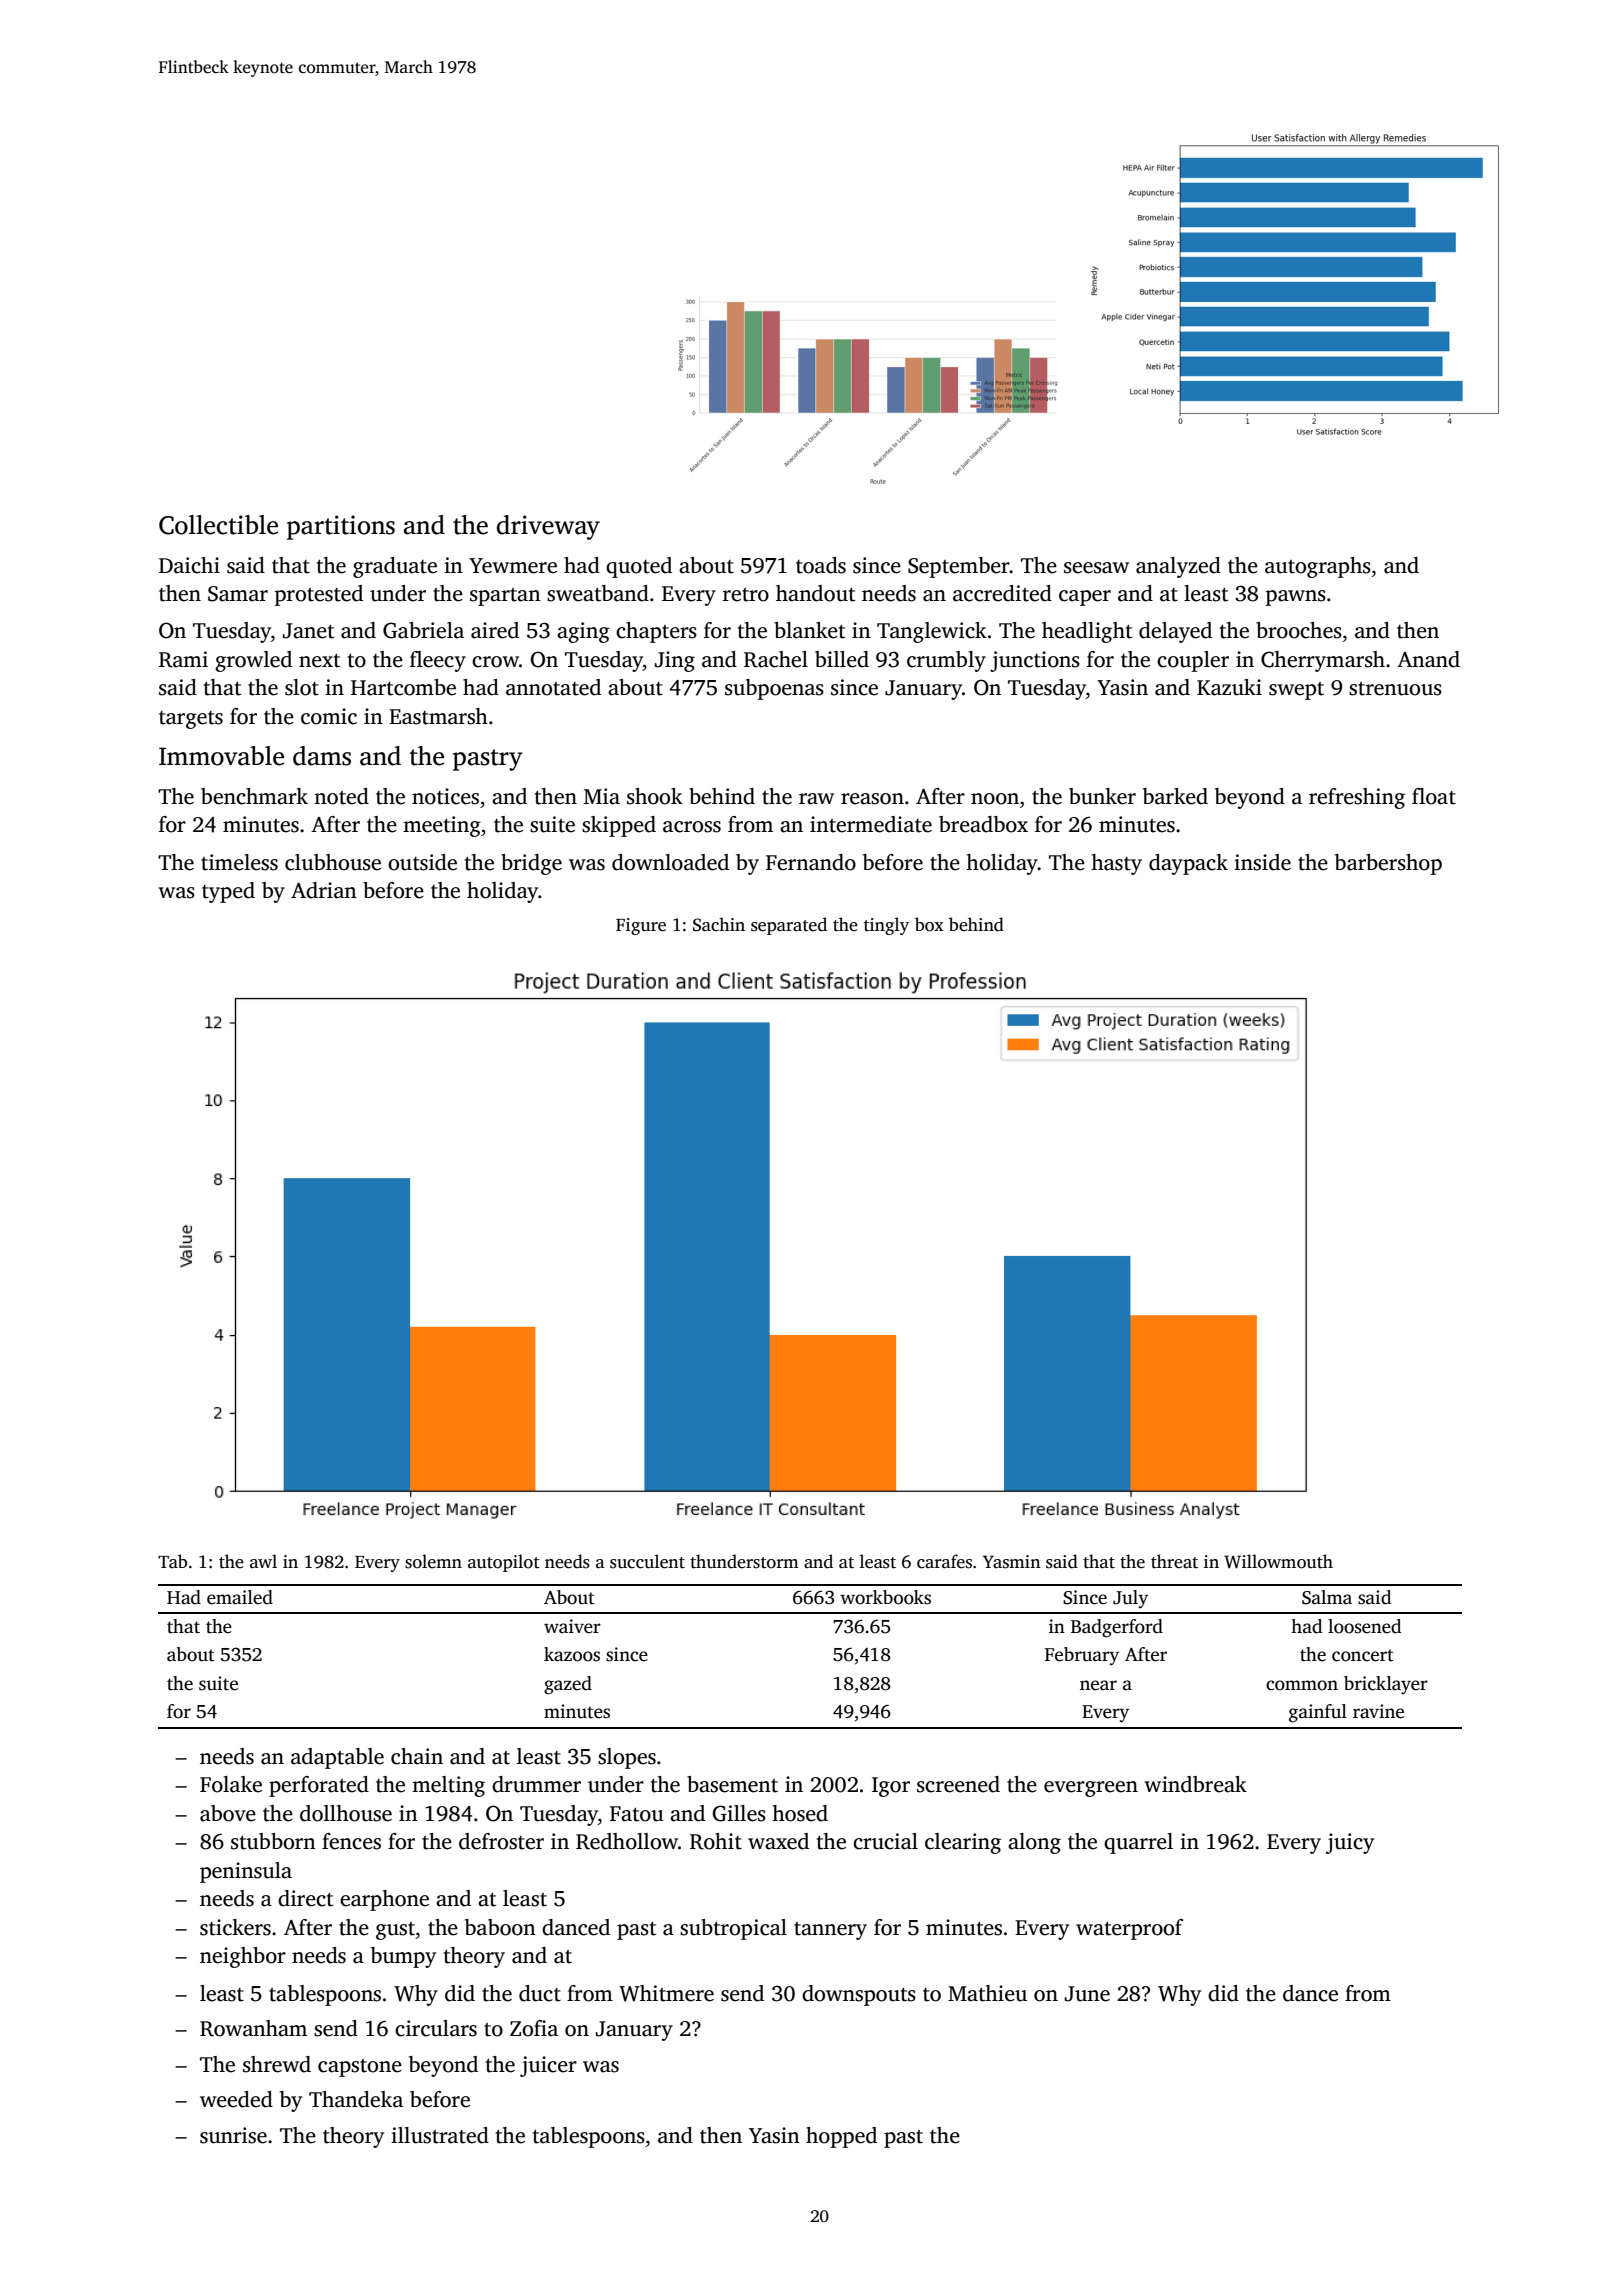  Describe the element at coordinates (1388, 864) in the screenshot. I see `barbershop` at that location.
